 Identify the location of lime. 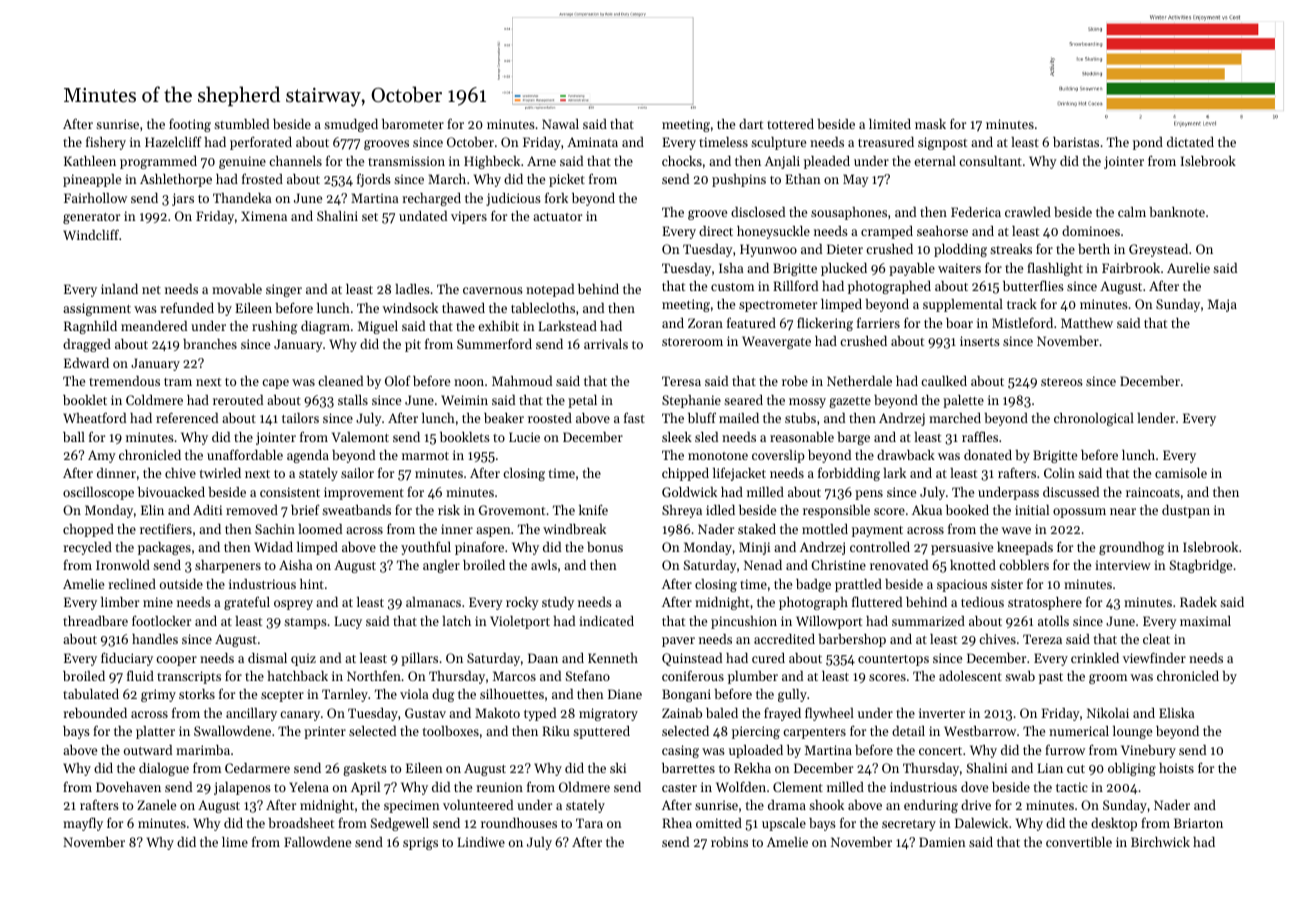
(235, 842).
